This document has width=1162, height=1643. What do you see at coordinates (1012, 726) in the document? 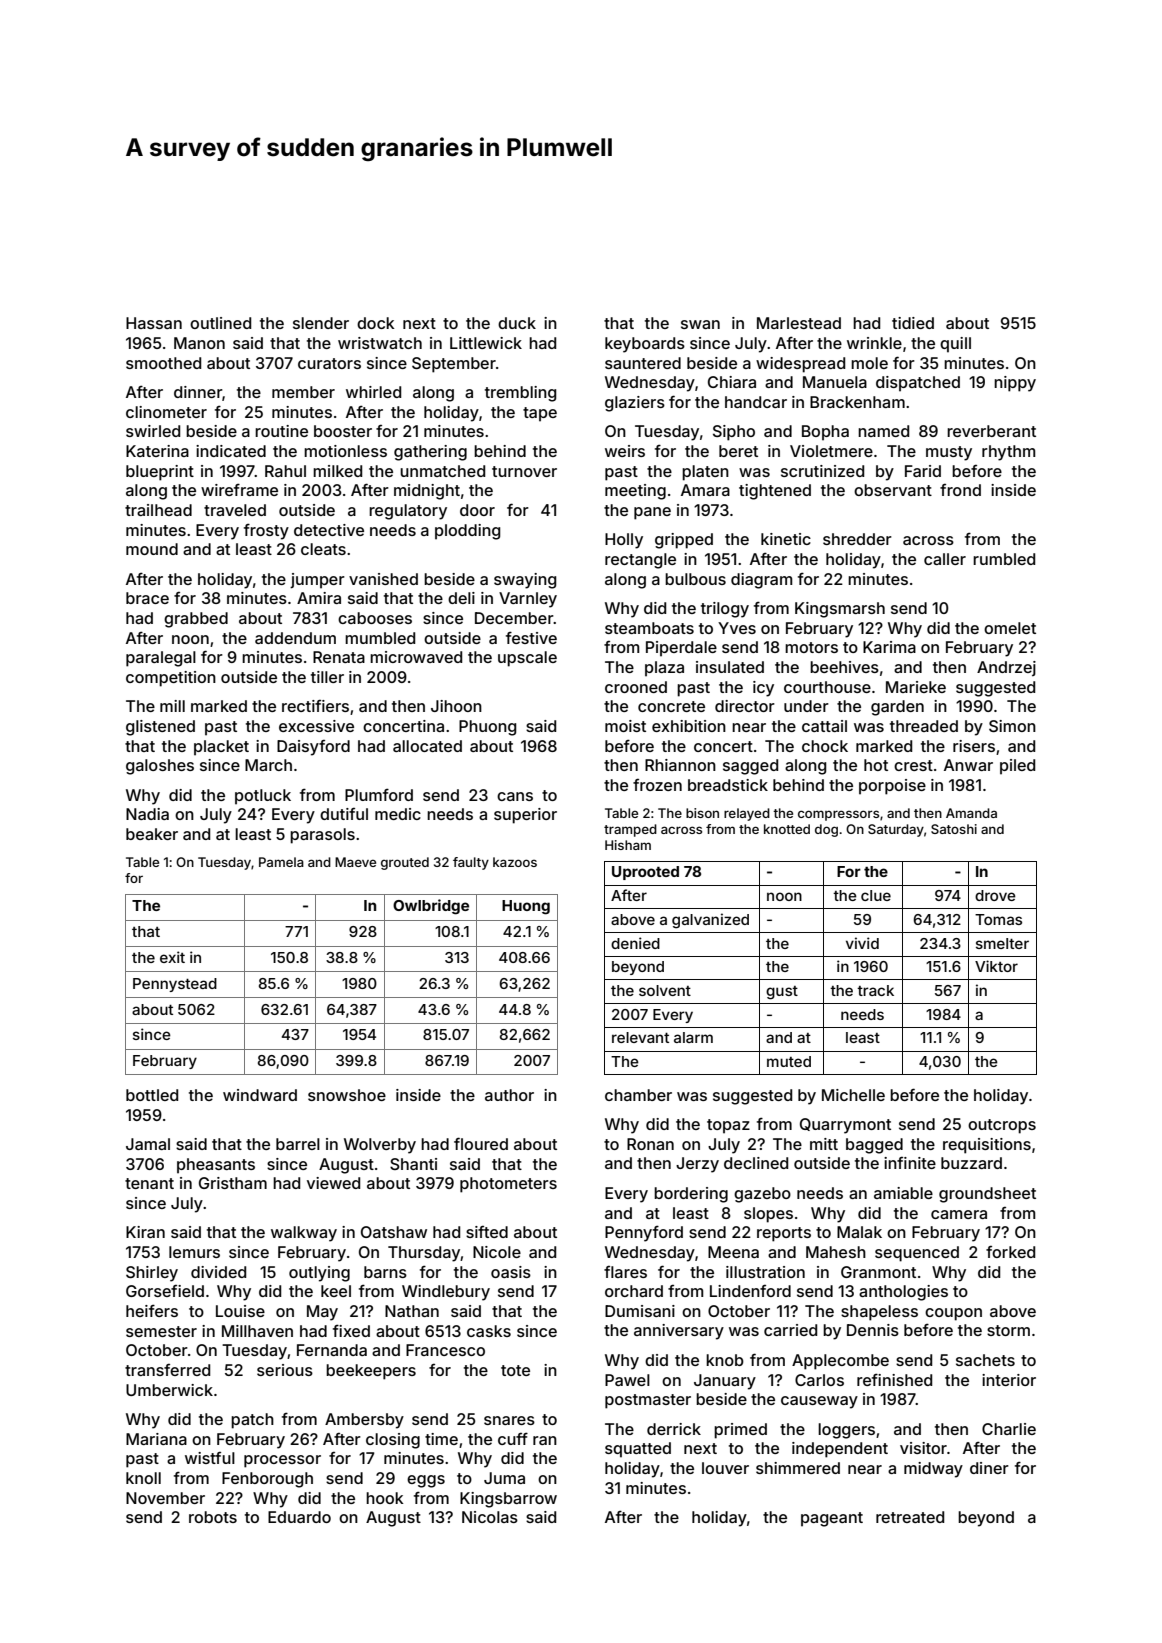
I see `Simon` at bounding box center [1012, 726].
